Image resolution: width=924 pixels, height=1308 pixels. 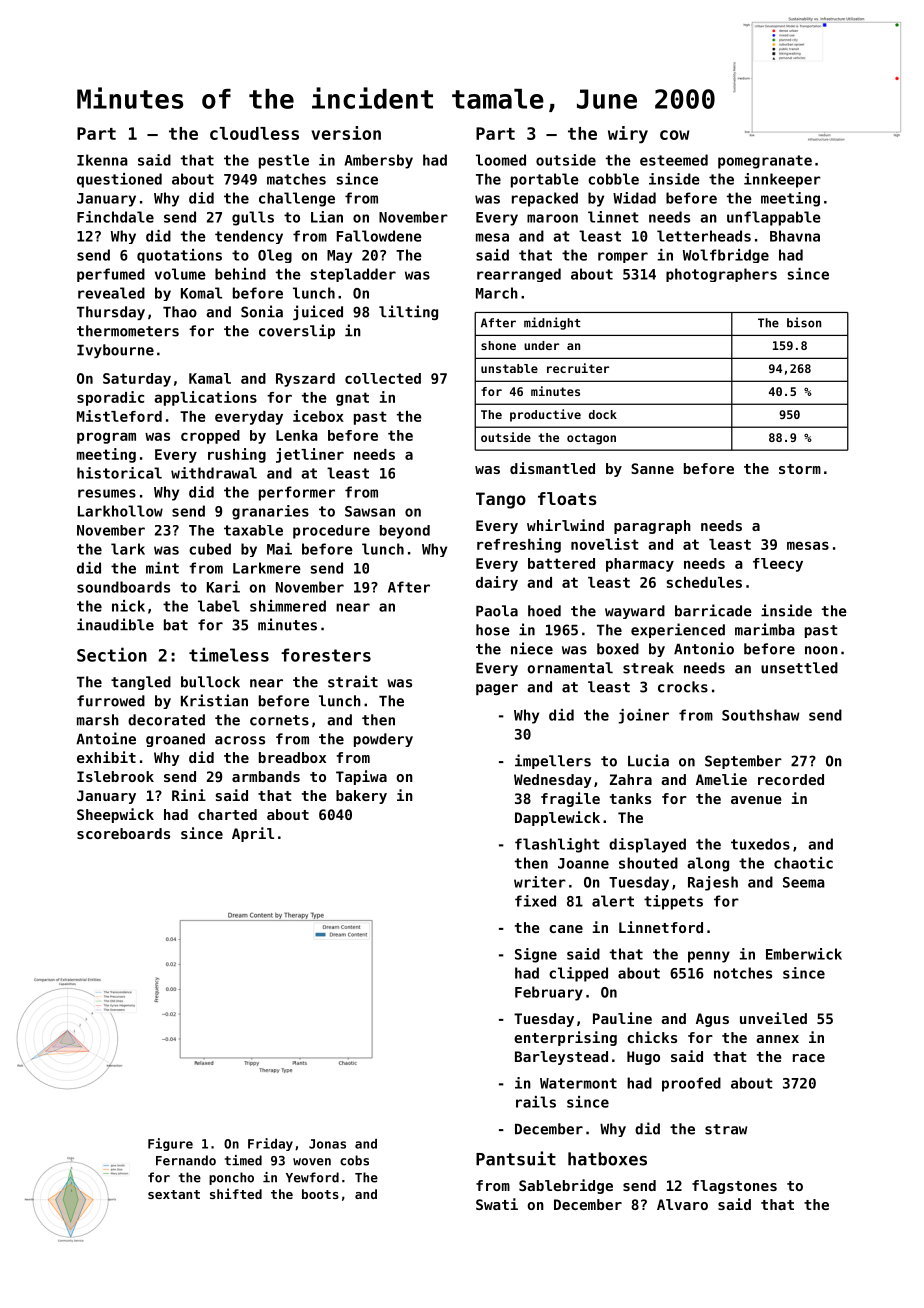 What do you see at coordinates (536, 955) in the screenshot?
I see `Signe` at bounding box center [536, 955].
